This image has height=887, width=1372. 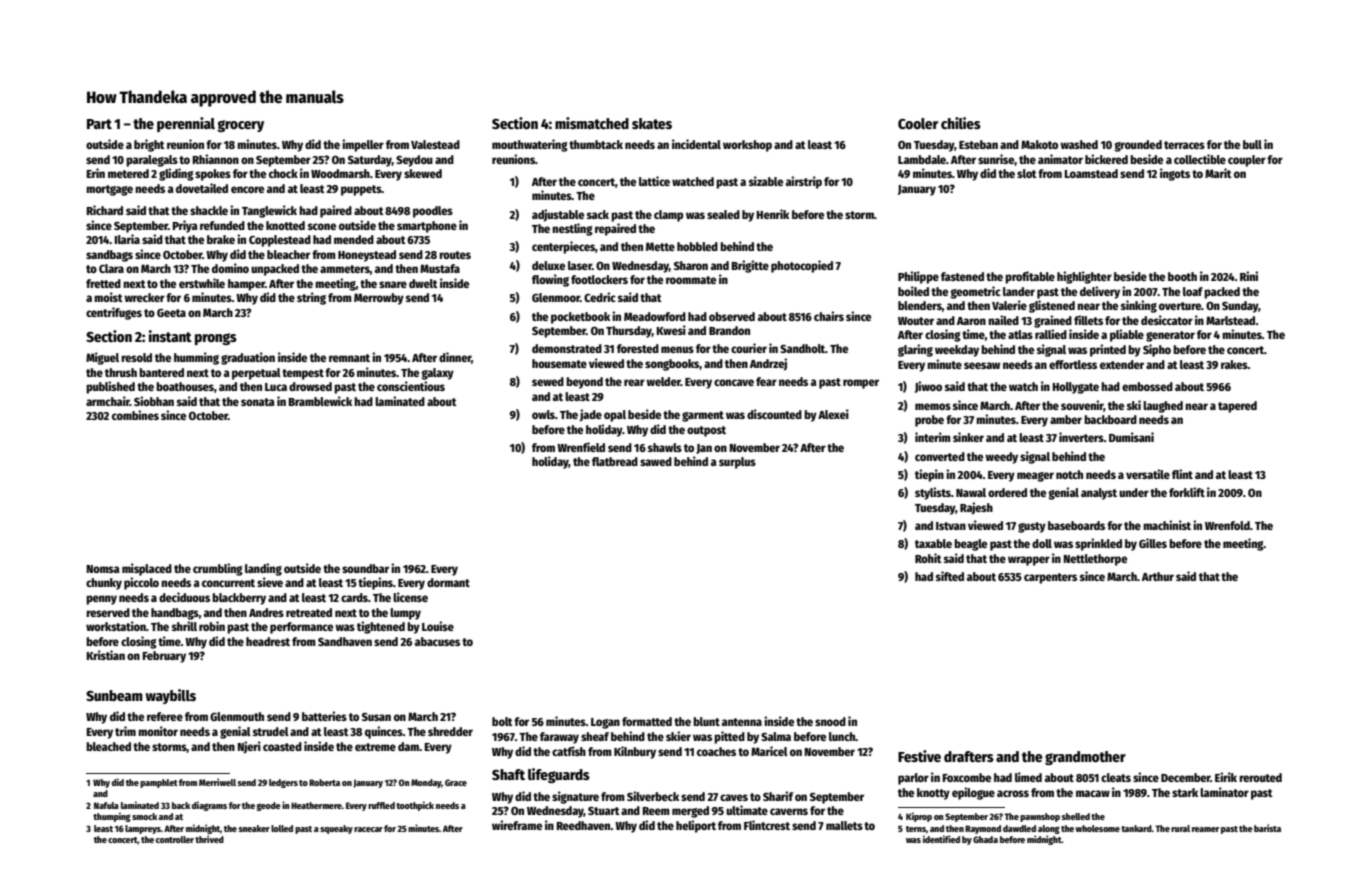 I want to click on grocery, so click(x=240, y=126).
